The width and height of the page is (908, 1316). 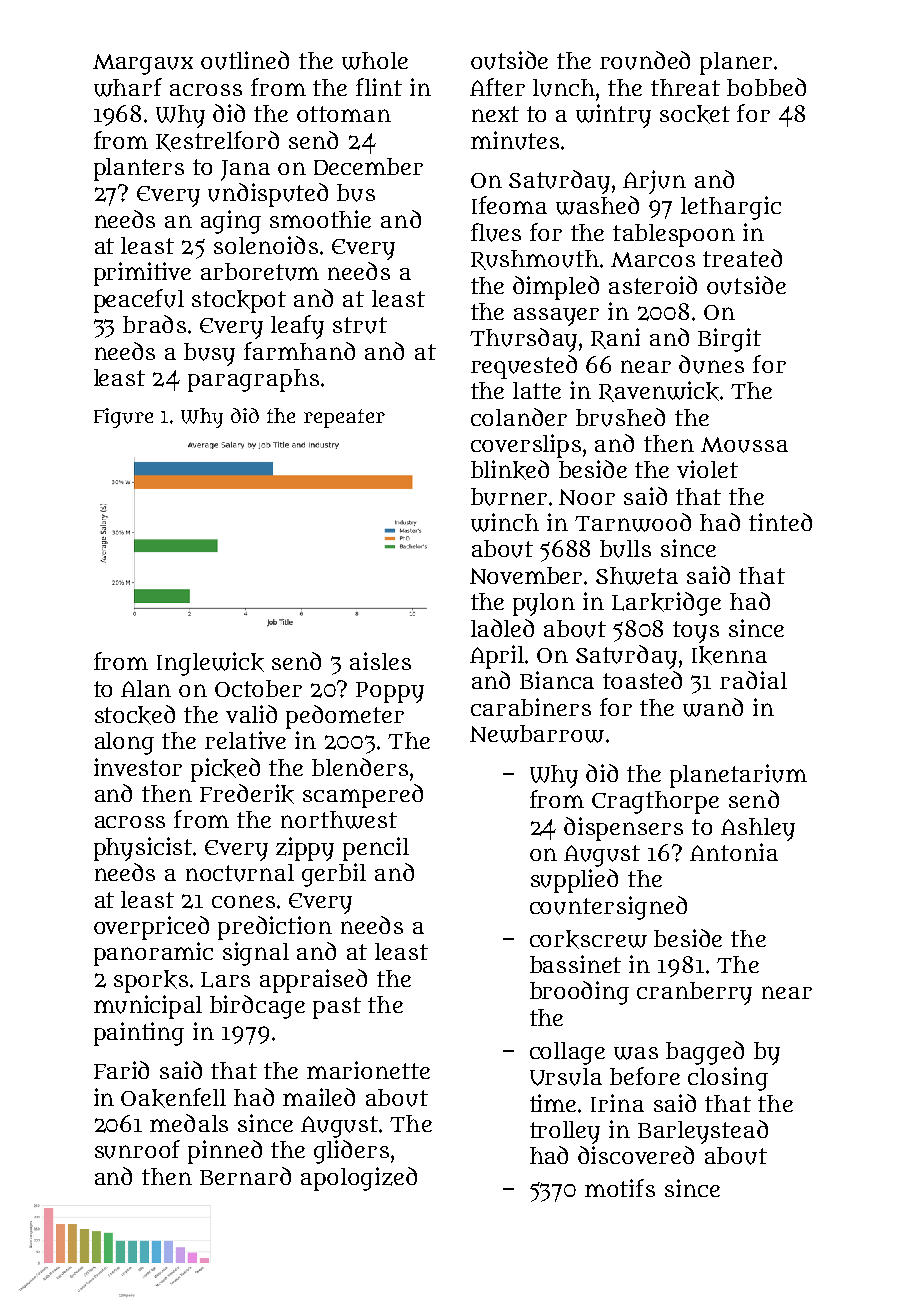 What do you see at coordinates (337, 1008) in the page?
I see `past` at bounding box center [337, 1008].
